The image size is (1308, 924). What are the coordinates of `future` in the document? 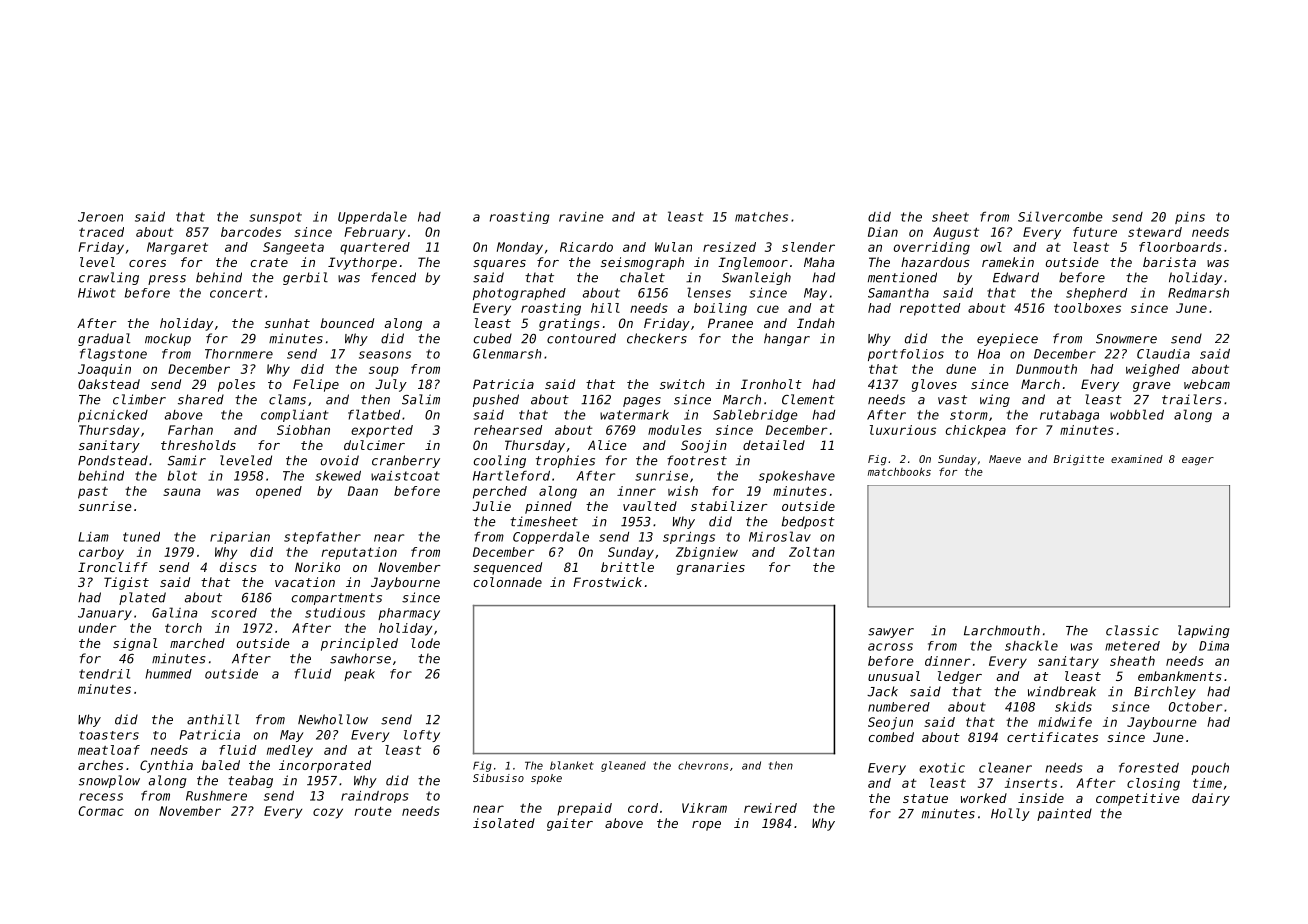 It's located at (1095, 232).
